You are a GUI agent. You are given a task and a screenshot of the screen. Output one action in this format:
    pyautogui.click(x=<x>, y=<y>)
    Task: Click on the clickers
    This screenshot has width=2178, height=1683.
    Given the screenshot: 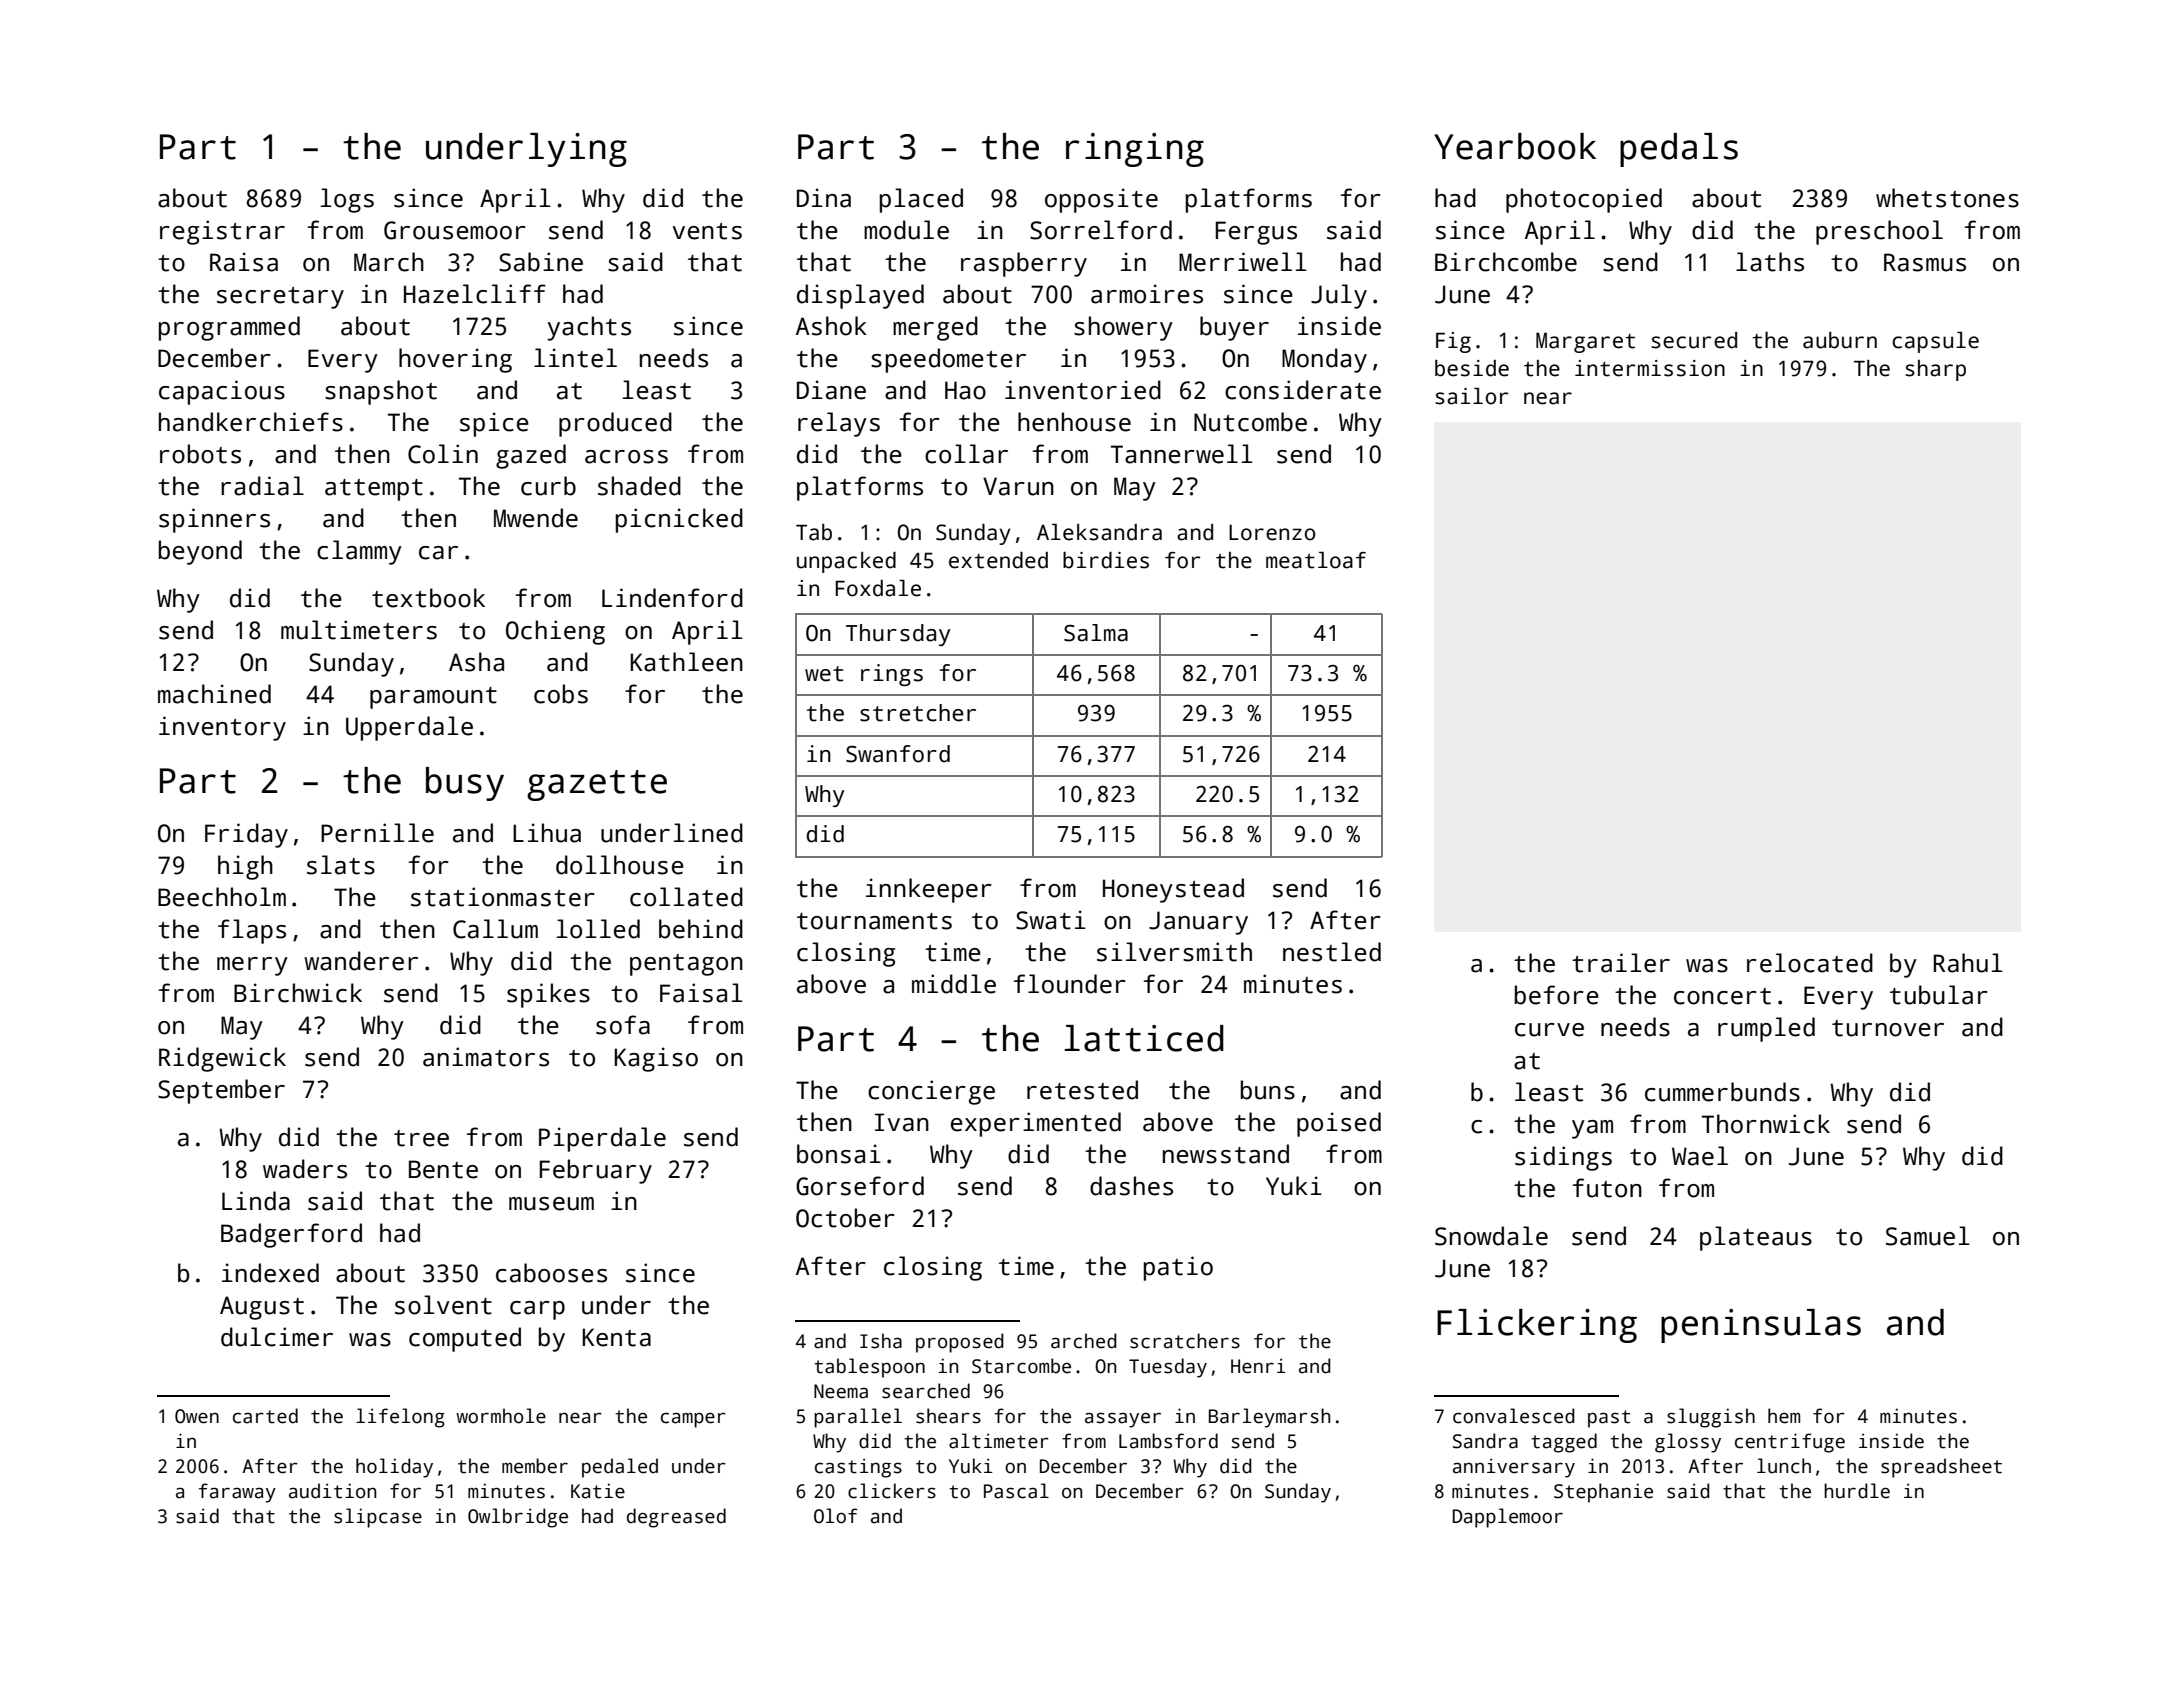 What is the action you would take?
    pyautogui.click(x=892, y=1491)
